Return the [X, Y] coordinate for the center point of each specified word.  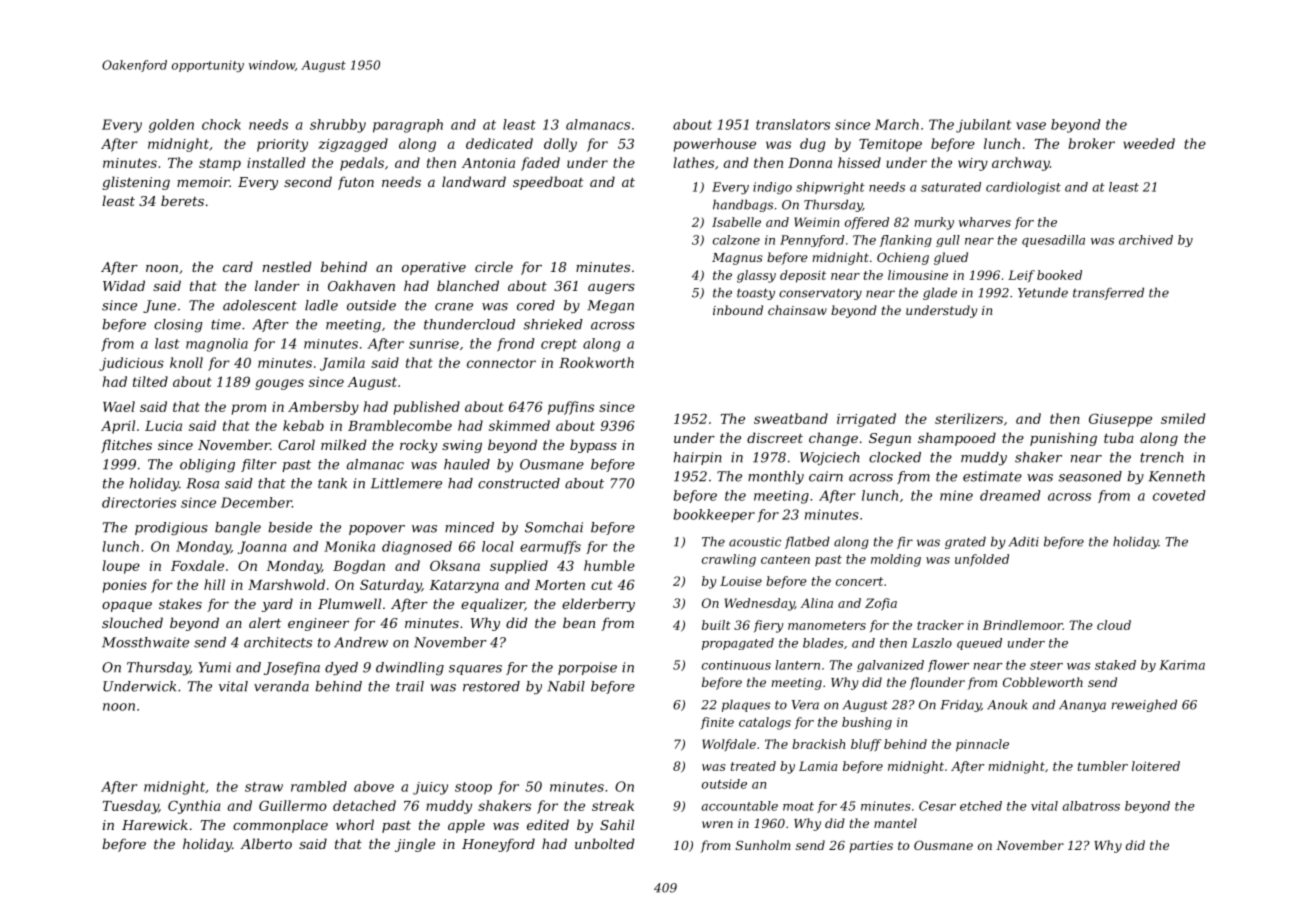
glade [940, 293]
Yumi [214, 667]
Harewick [155, 824]
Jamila [342, 364]
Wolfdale [729, 745]
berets [182, 200]
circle [494, 266]
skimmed [519, 425]
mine [956, 495]
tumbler [1103, 766]
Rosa [202, 483]
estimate [992, 476]
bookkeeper [714, 515]
